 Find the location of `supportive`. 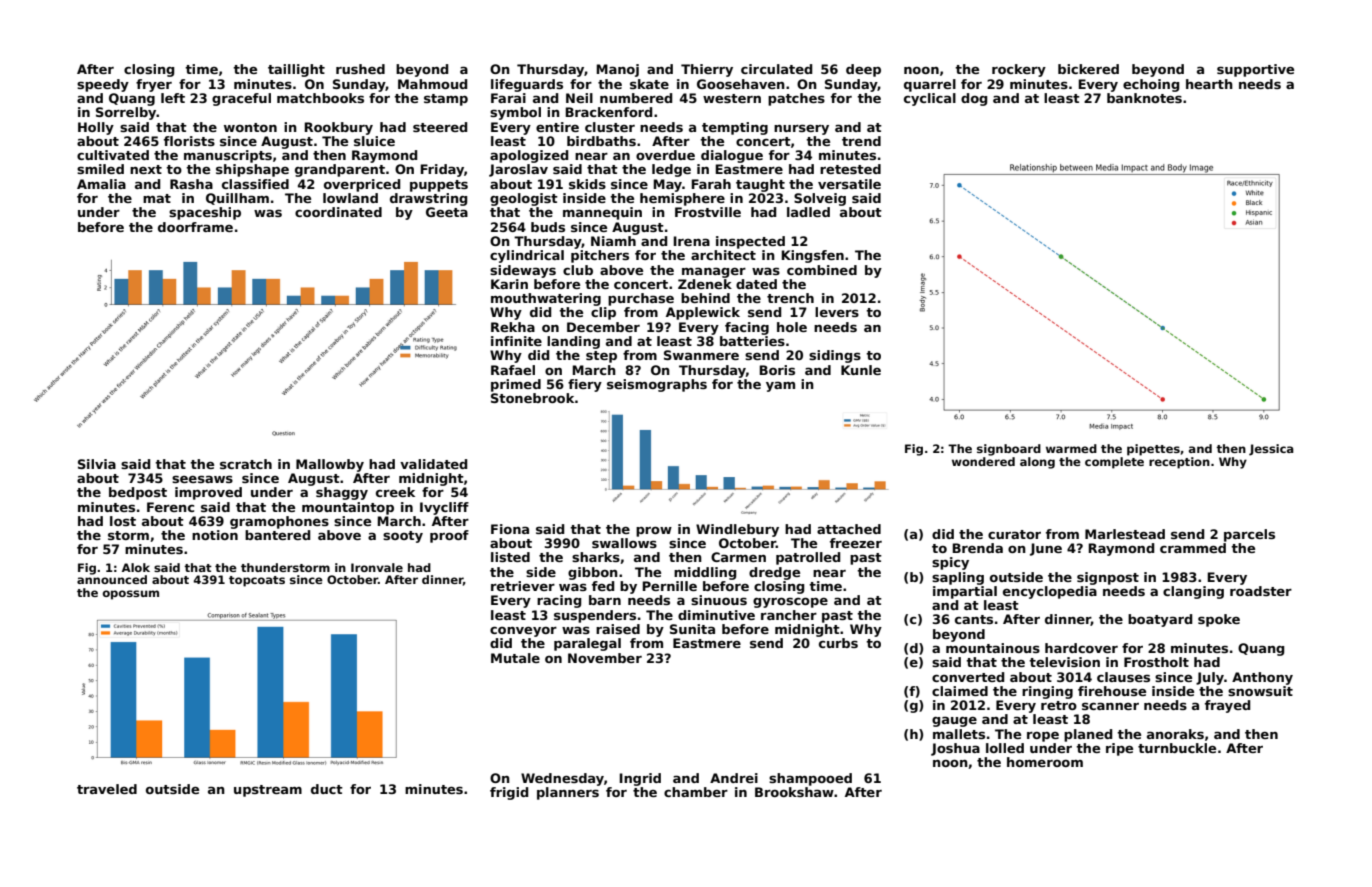

supportive is located at coordinates (1255, 70).
